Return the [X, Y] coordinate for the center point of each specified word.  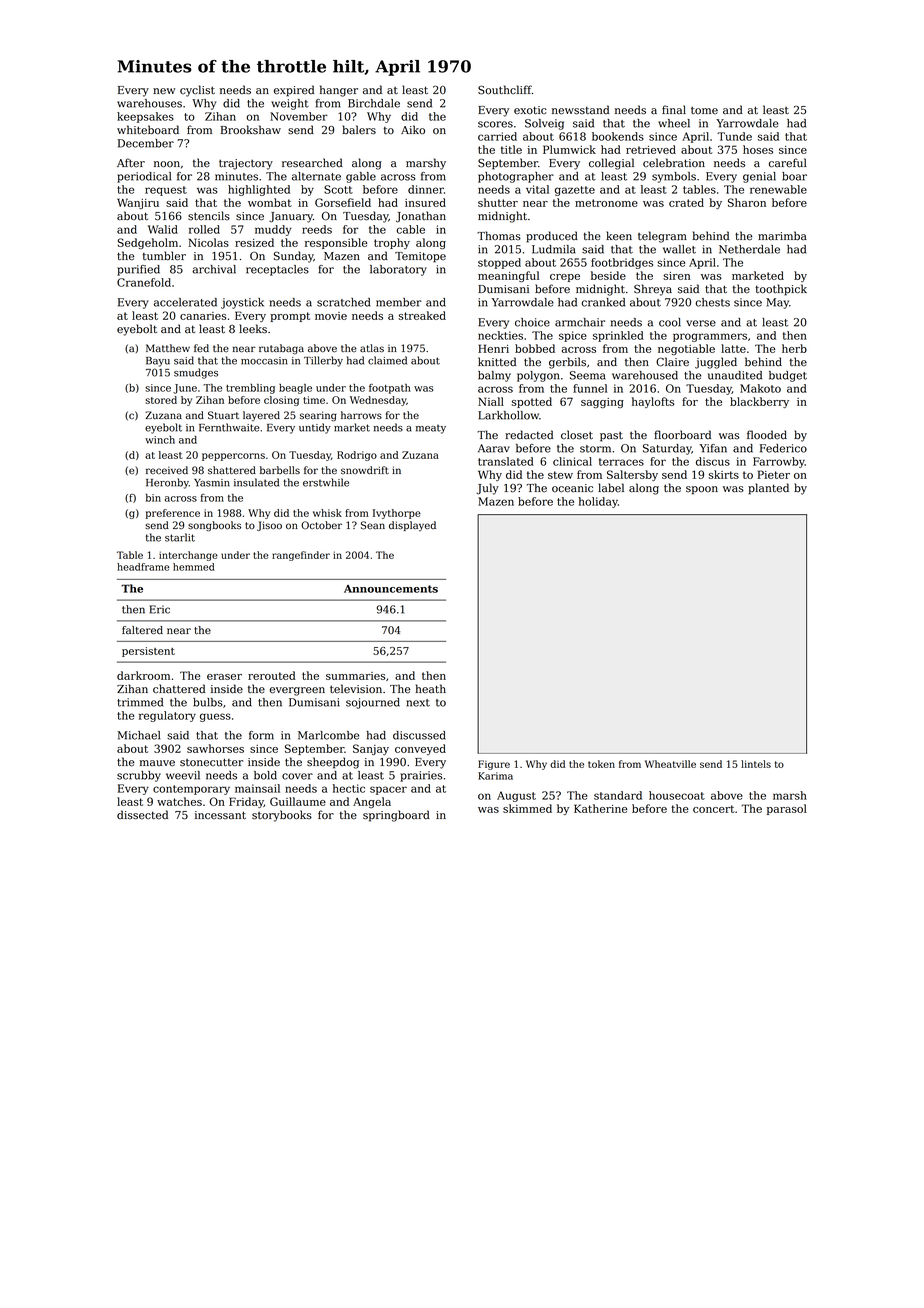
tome [704, 110]
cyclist [197, 91]
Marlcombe [328, 735]
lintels [756, 764]
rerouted [272, 675]
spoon [702, 490]
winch [160, 440]
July [487, 489]
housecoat [677, 795]
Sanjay [371, 749]
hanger [339, 91]
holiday [598, 502]
